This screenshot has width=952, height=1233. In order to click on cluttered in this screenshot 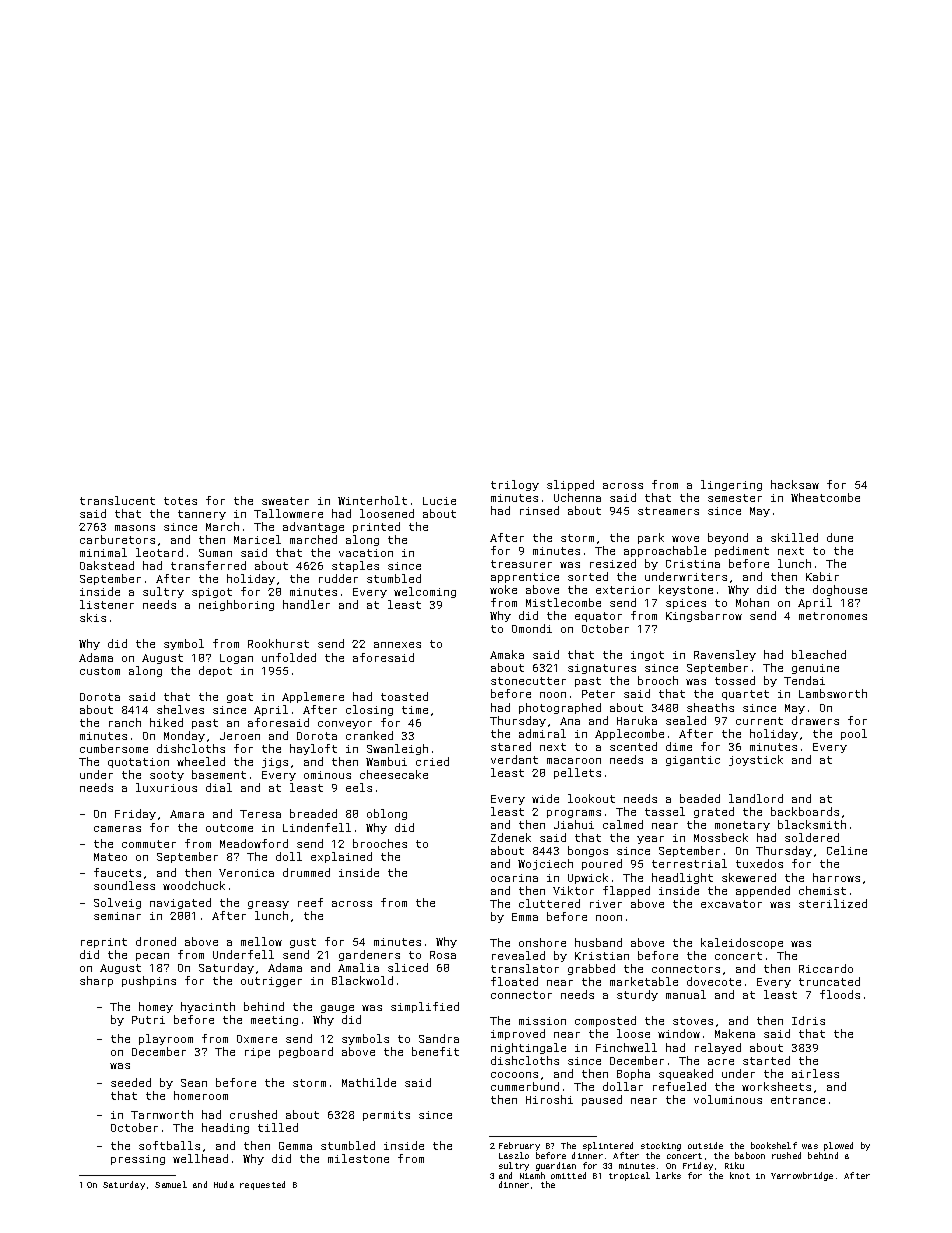, I will do `click(549, 903)`.
